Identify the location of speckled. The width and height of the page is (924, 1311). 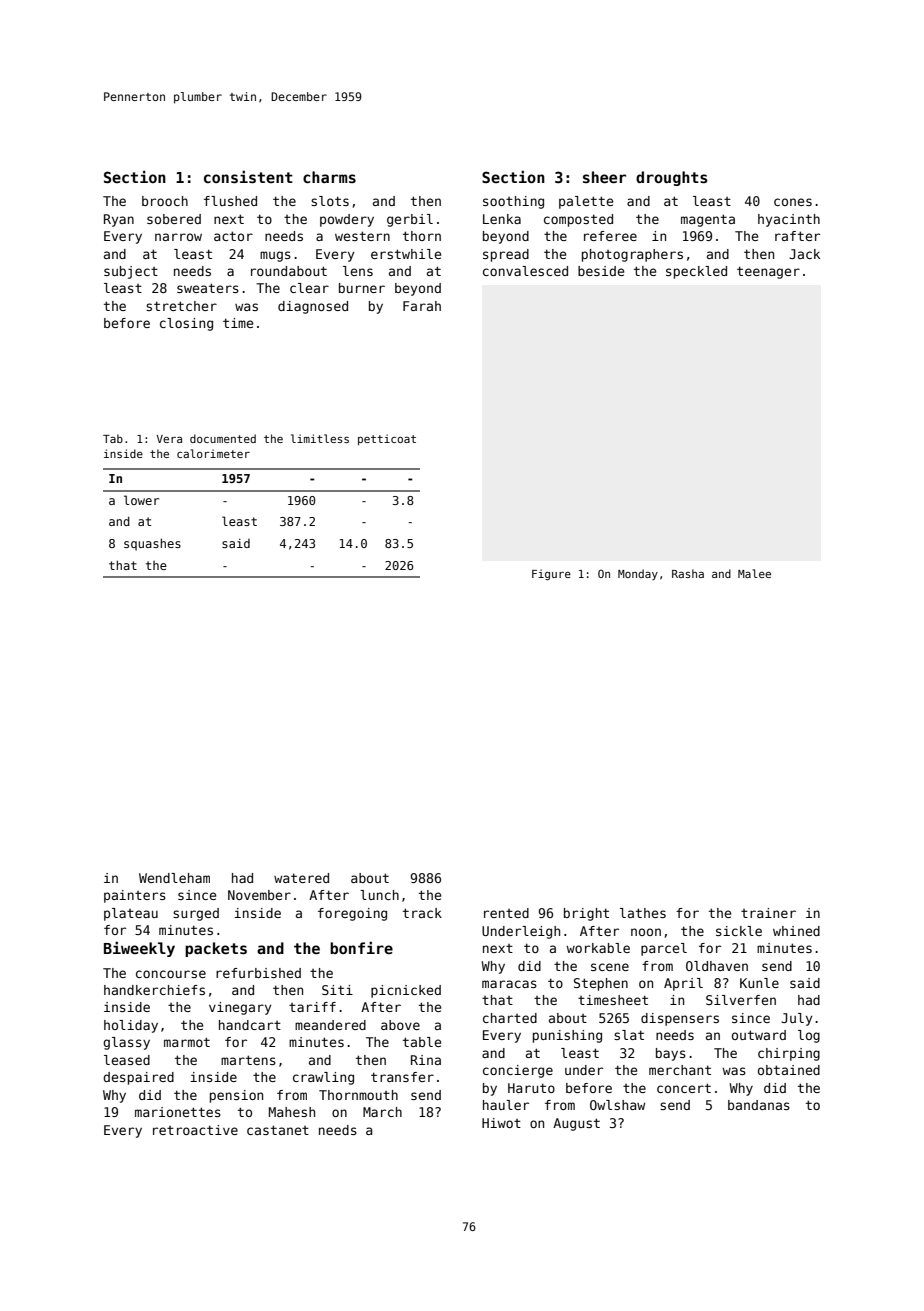
(696, 272).
